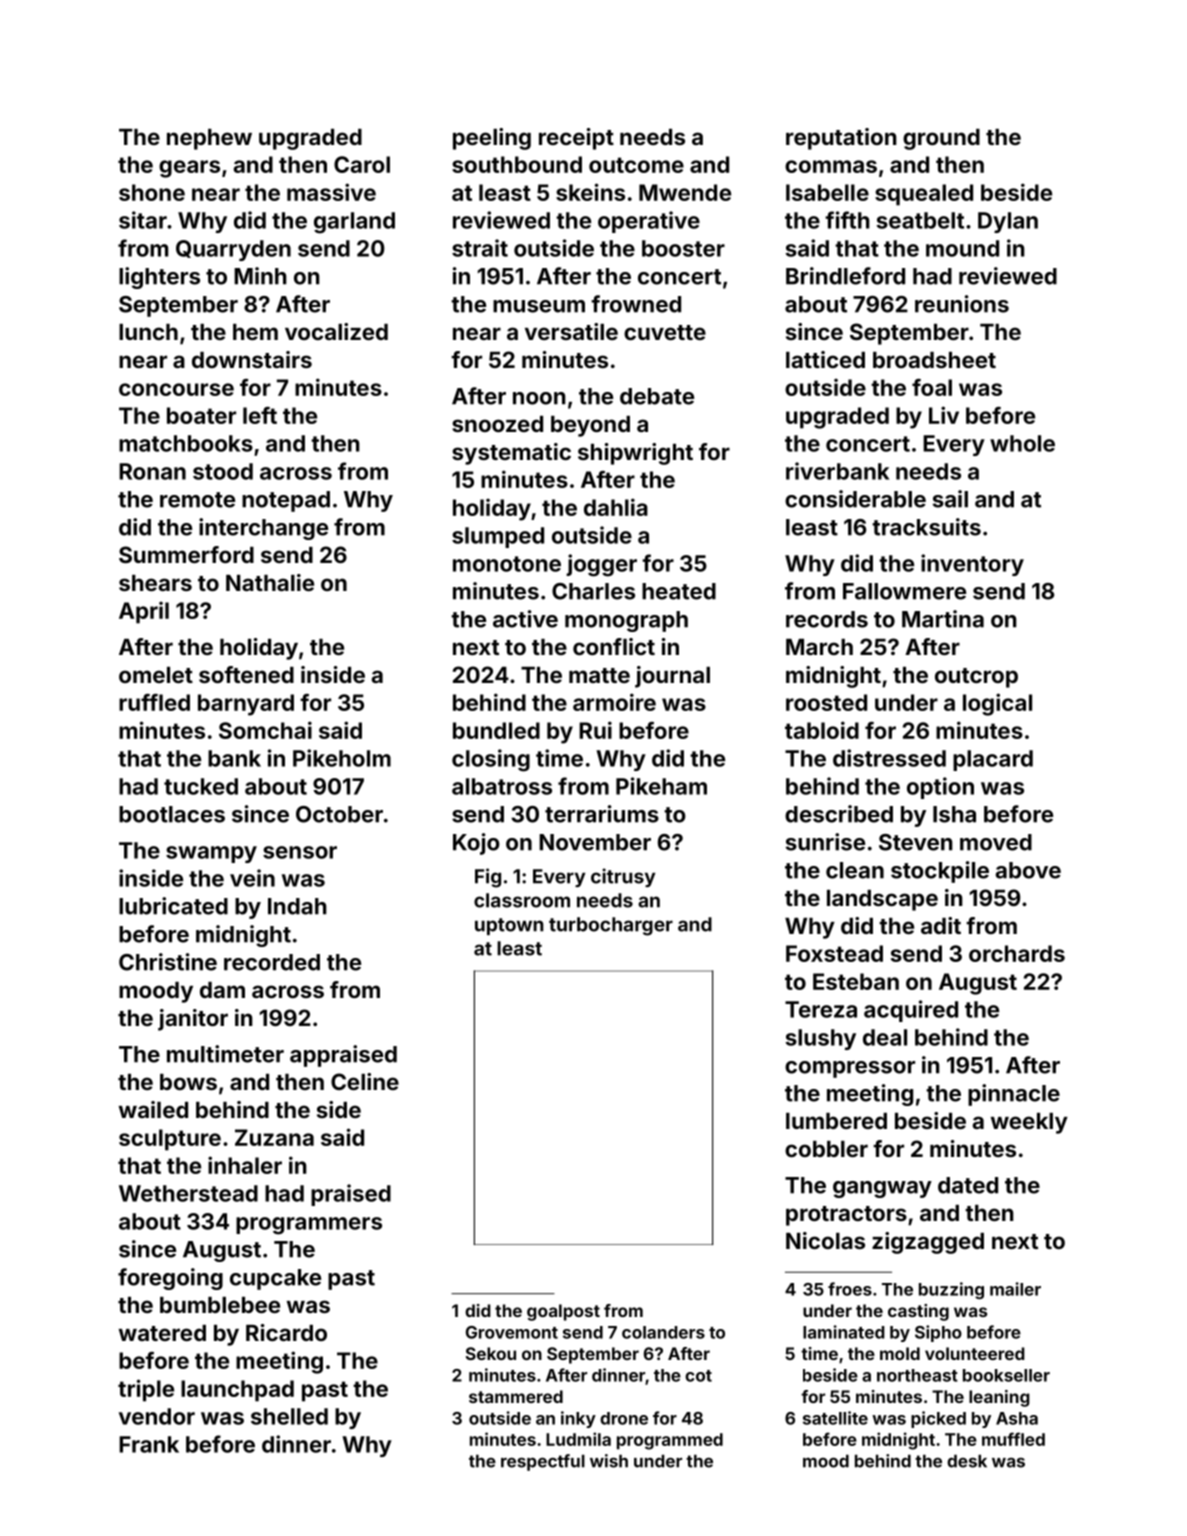 This screenshot has width=1187, height=1536. Describe the element at coordinates (941, 139) in the screenshot. I see `ground` at that location.
